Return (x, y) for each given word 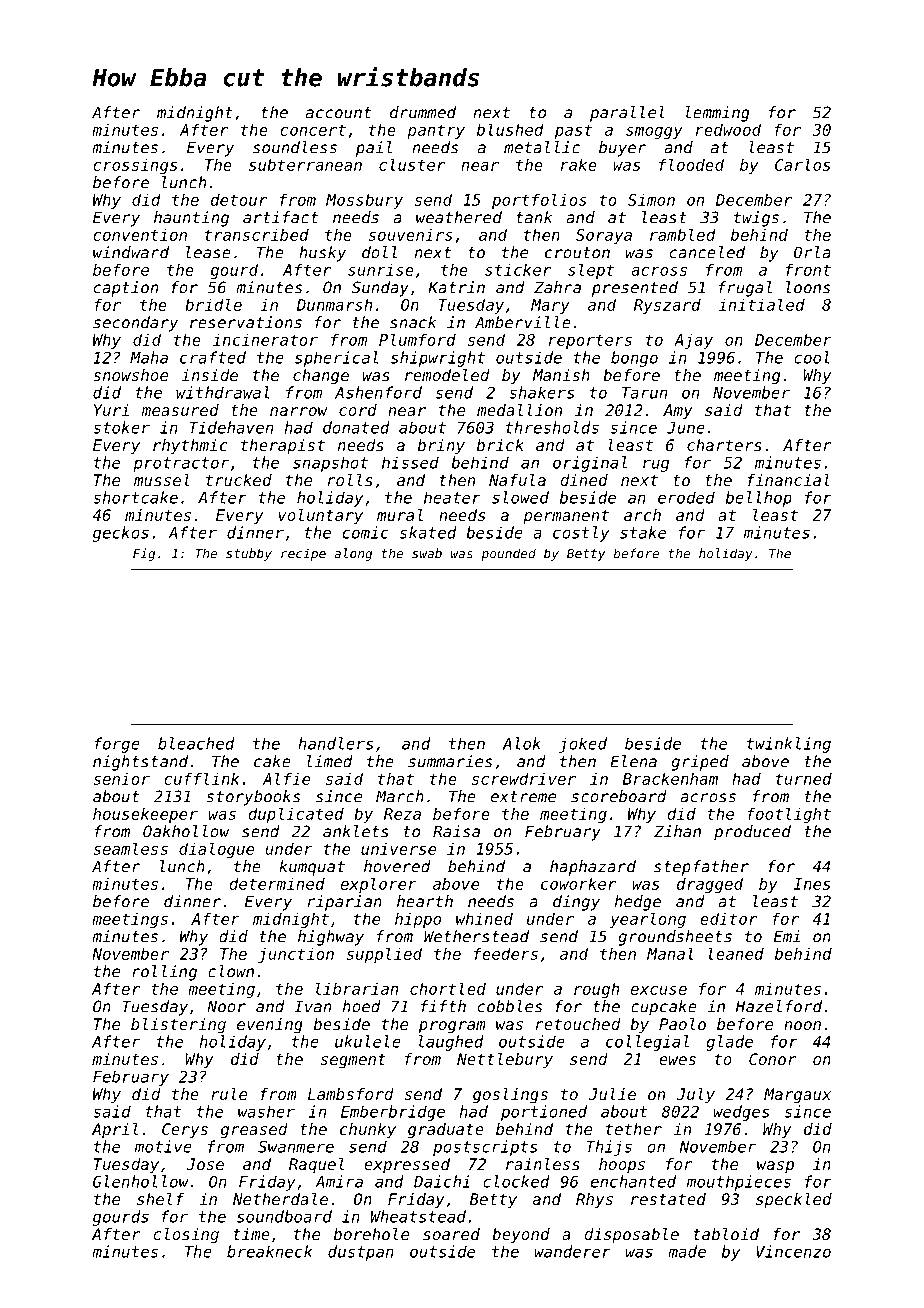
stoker (121, 427)
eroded (686, 497)
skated (428, 532)
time (252, 1234)
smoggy (654, 133)
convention (140, 234)
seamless (130, 848)
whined (484, 918)
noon (802, 1025)
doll (379, 252)
